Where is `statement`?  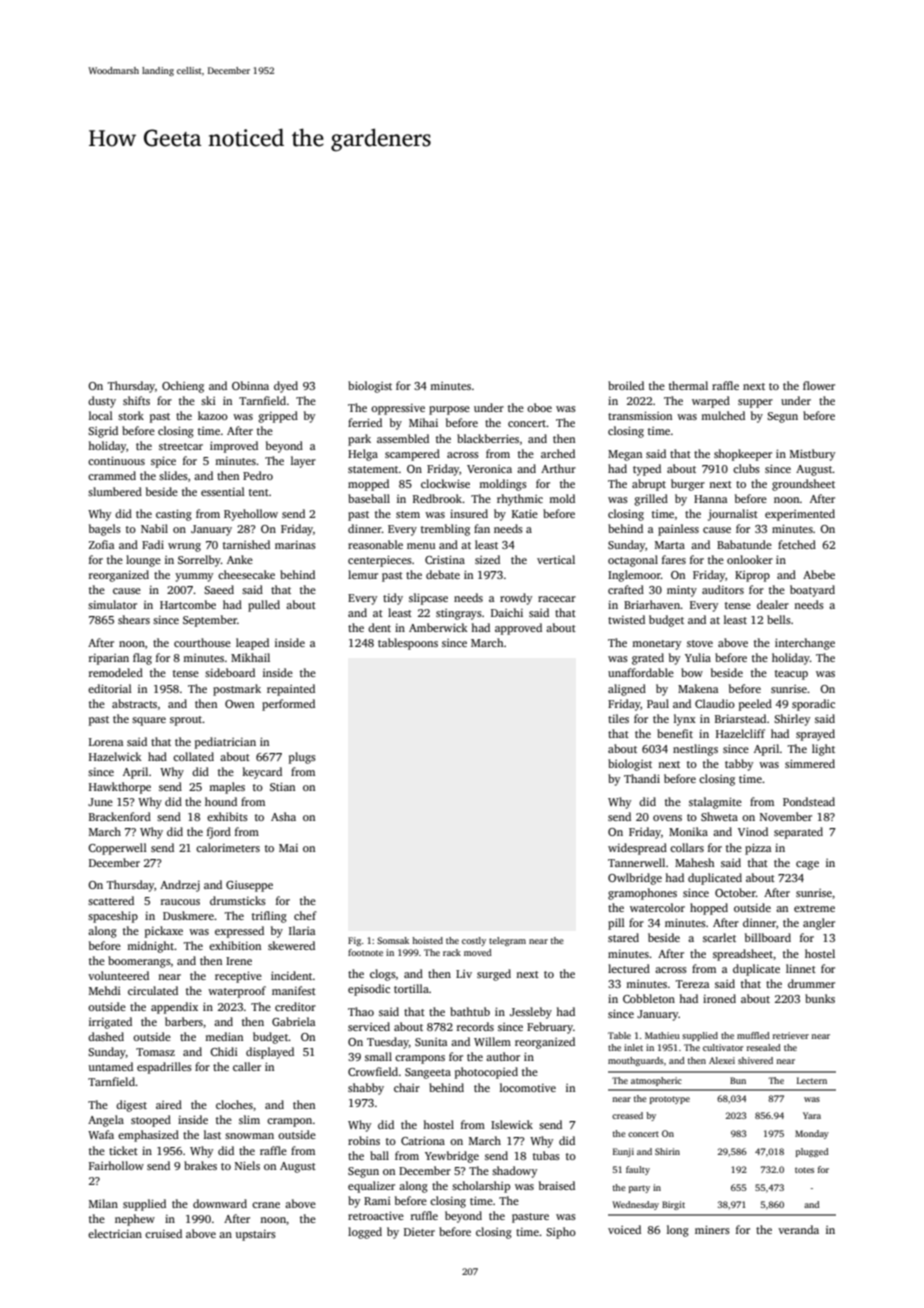
statement is located at coordinates (373, 469).
